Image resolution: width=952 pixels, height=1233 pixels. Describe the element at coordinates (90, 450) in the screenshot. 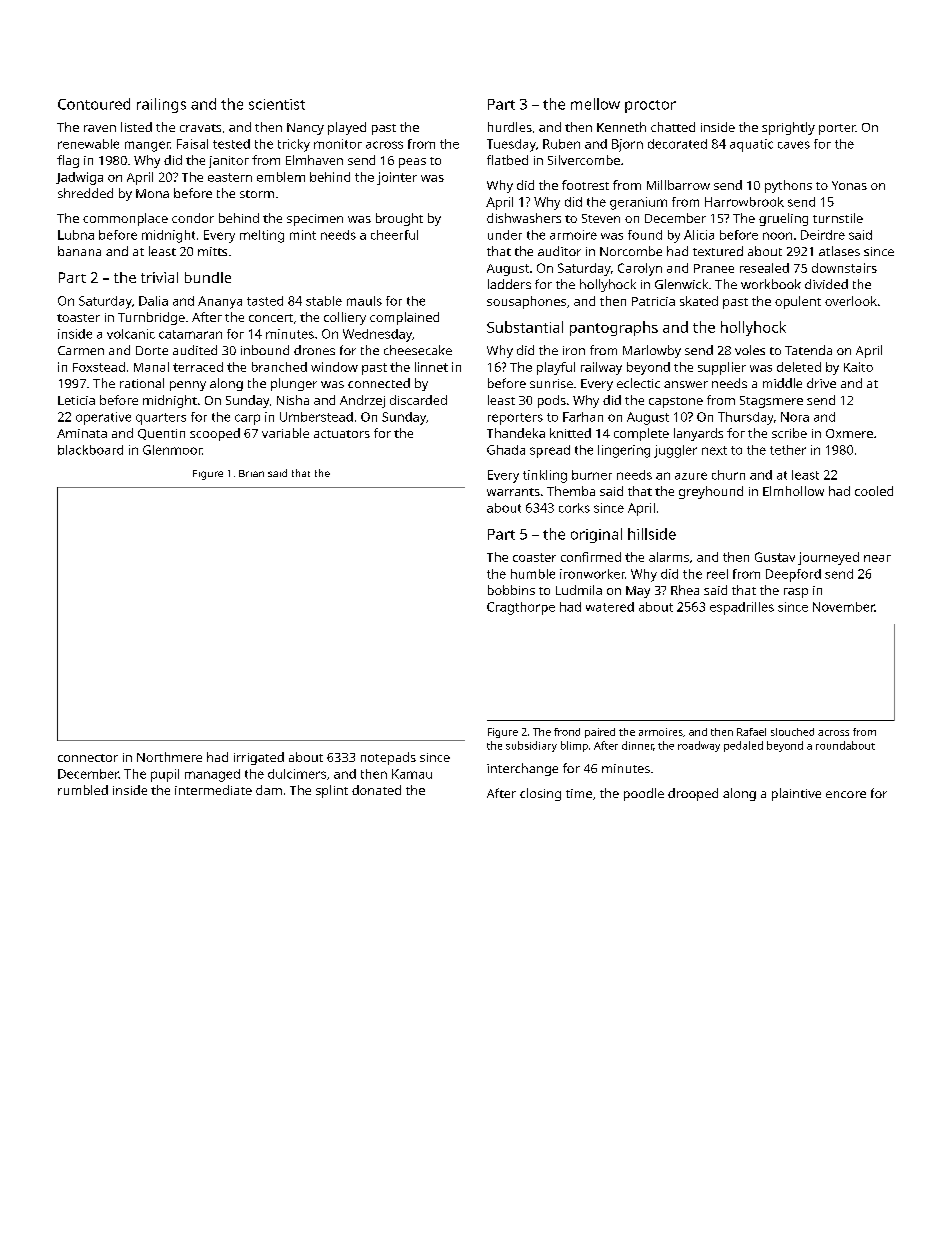

I see `blackboard` at that location.
